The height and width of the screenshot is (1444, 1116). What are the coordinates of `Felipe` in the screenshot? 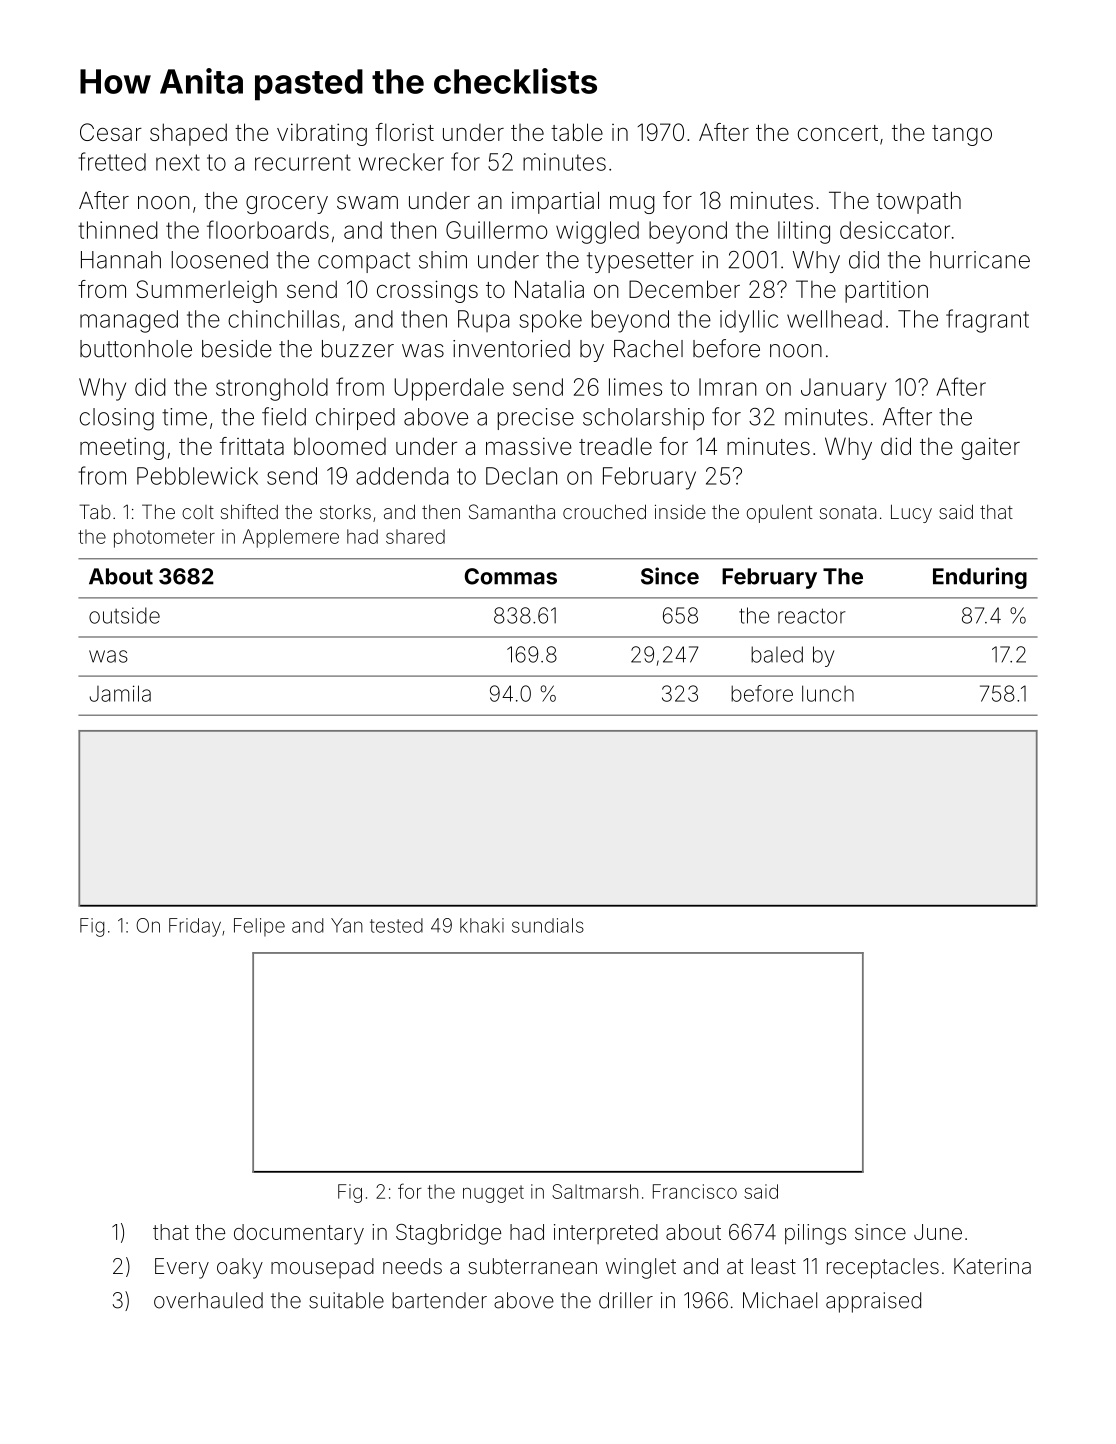 It's located at (259, 927).
